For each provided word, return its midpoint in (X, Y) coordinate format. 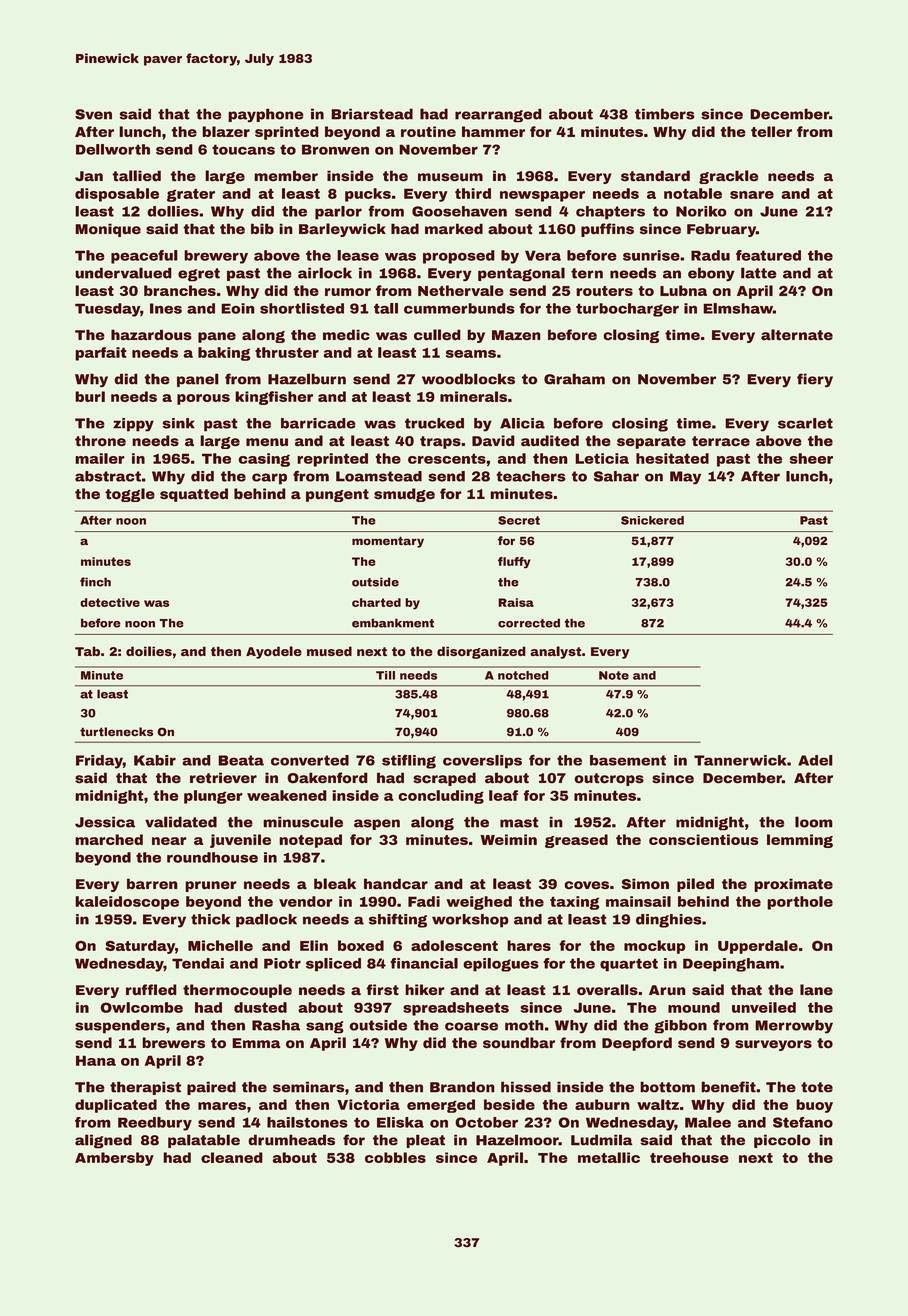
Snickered (652, 520)
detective (110, 602)
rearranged (498, 115)
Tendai (198, 963)
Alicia (522, 423)
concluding (441, 797)
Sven (93, 114)
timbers (665, 114)
